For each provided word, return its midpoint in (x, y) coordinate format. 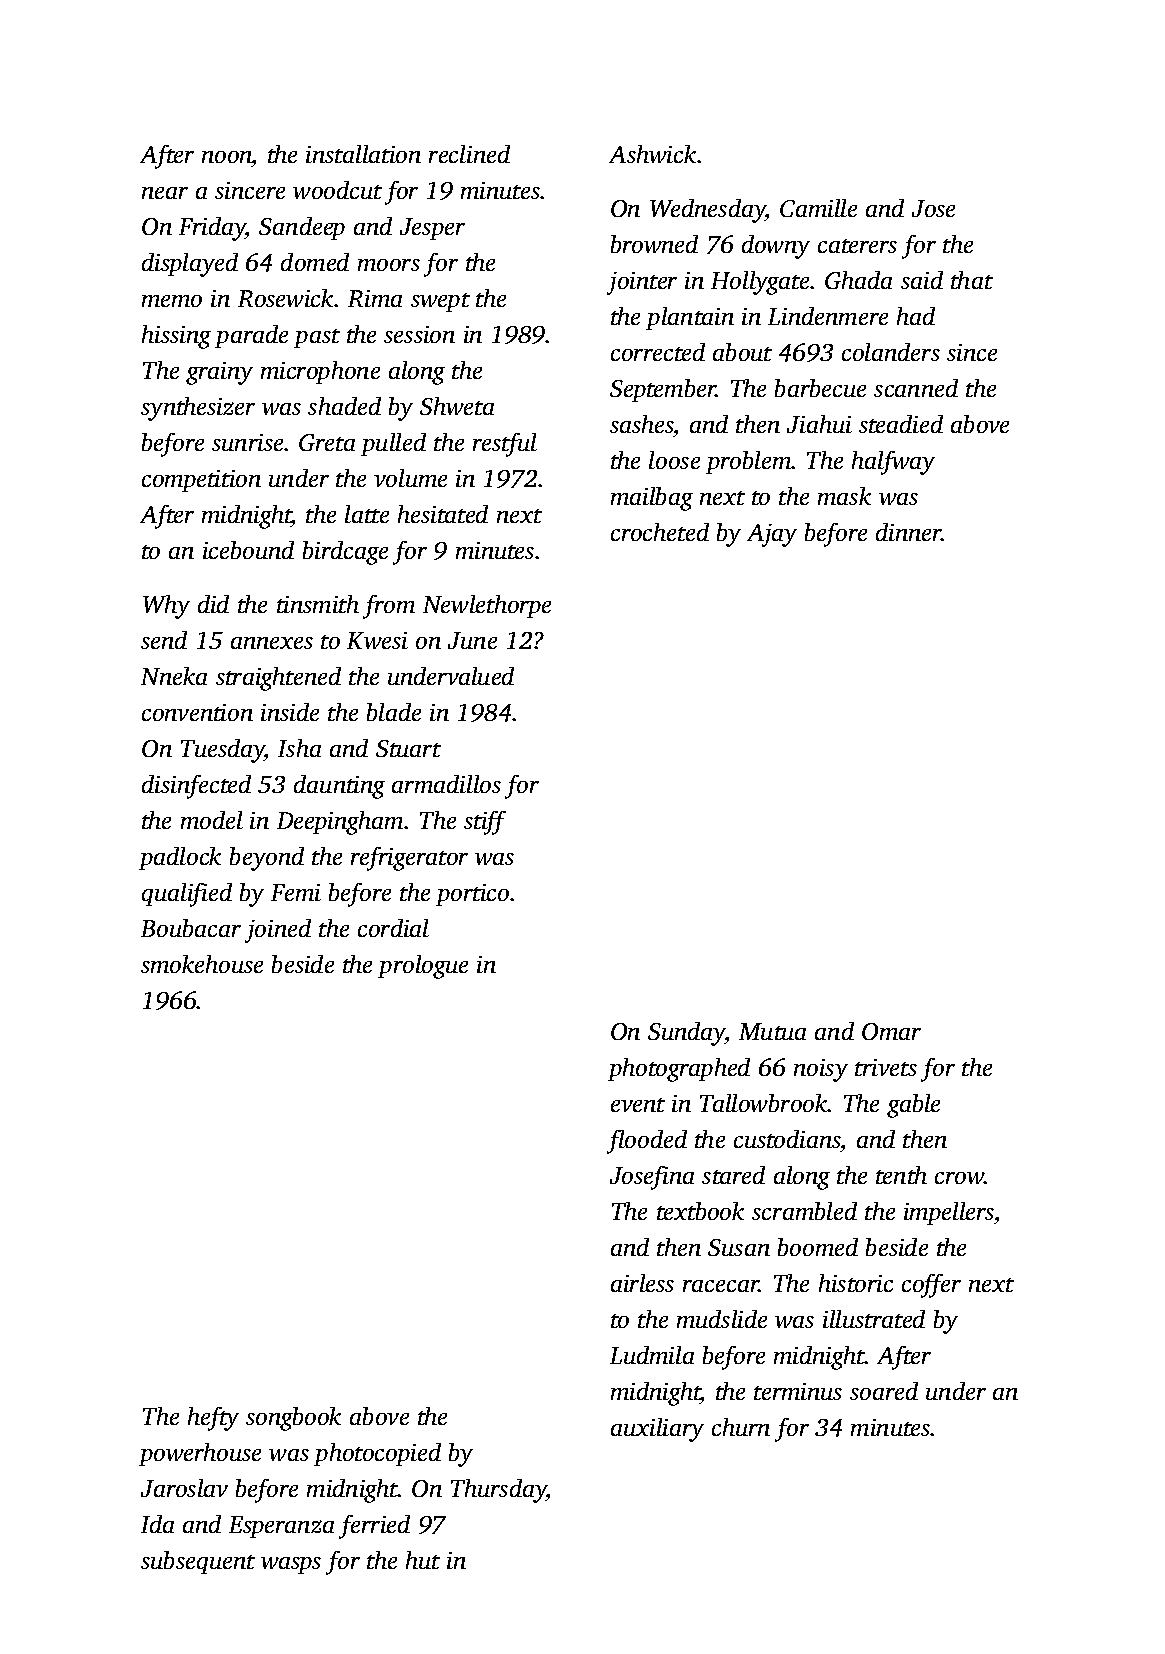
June (472, 640)
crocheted (660, 532)
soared (884, 1391)
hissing (176, 337)
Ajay (772, 535)
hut (423, 1560)
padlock (180, 858)
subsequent (198, 1562)
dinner (909, 532)
